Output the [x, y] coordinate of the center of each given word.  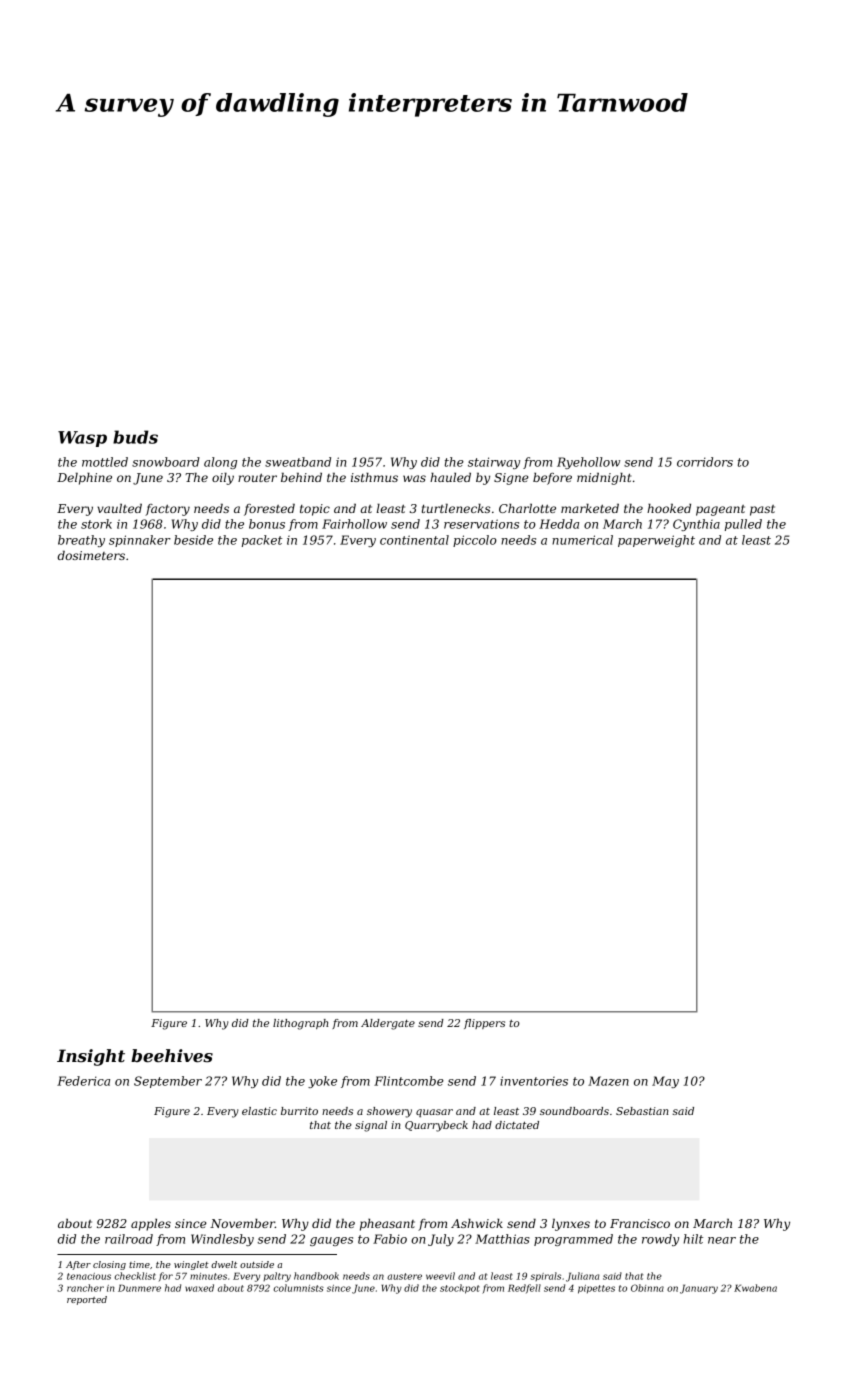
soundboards [574, 1111]
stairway [494, 463]
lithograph [300, 1024]
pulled [743, 525]
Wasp [82, 439]
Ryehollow [588, 463]
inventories [534, 1081]
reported [87, 1300]
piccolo [475, 541]
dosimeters [91, 555]
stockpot [460, 1289]
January [699, 1289]
